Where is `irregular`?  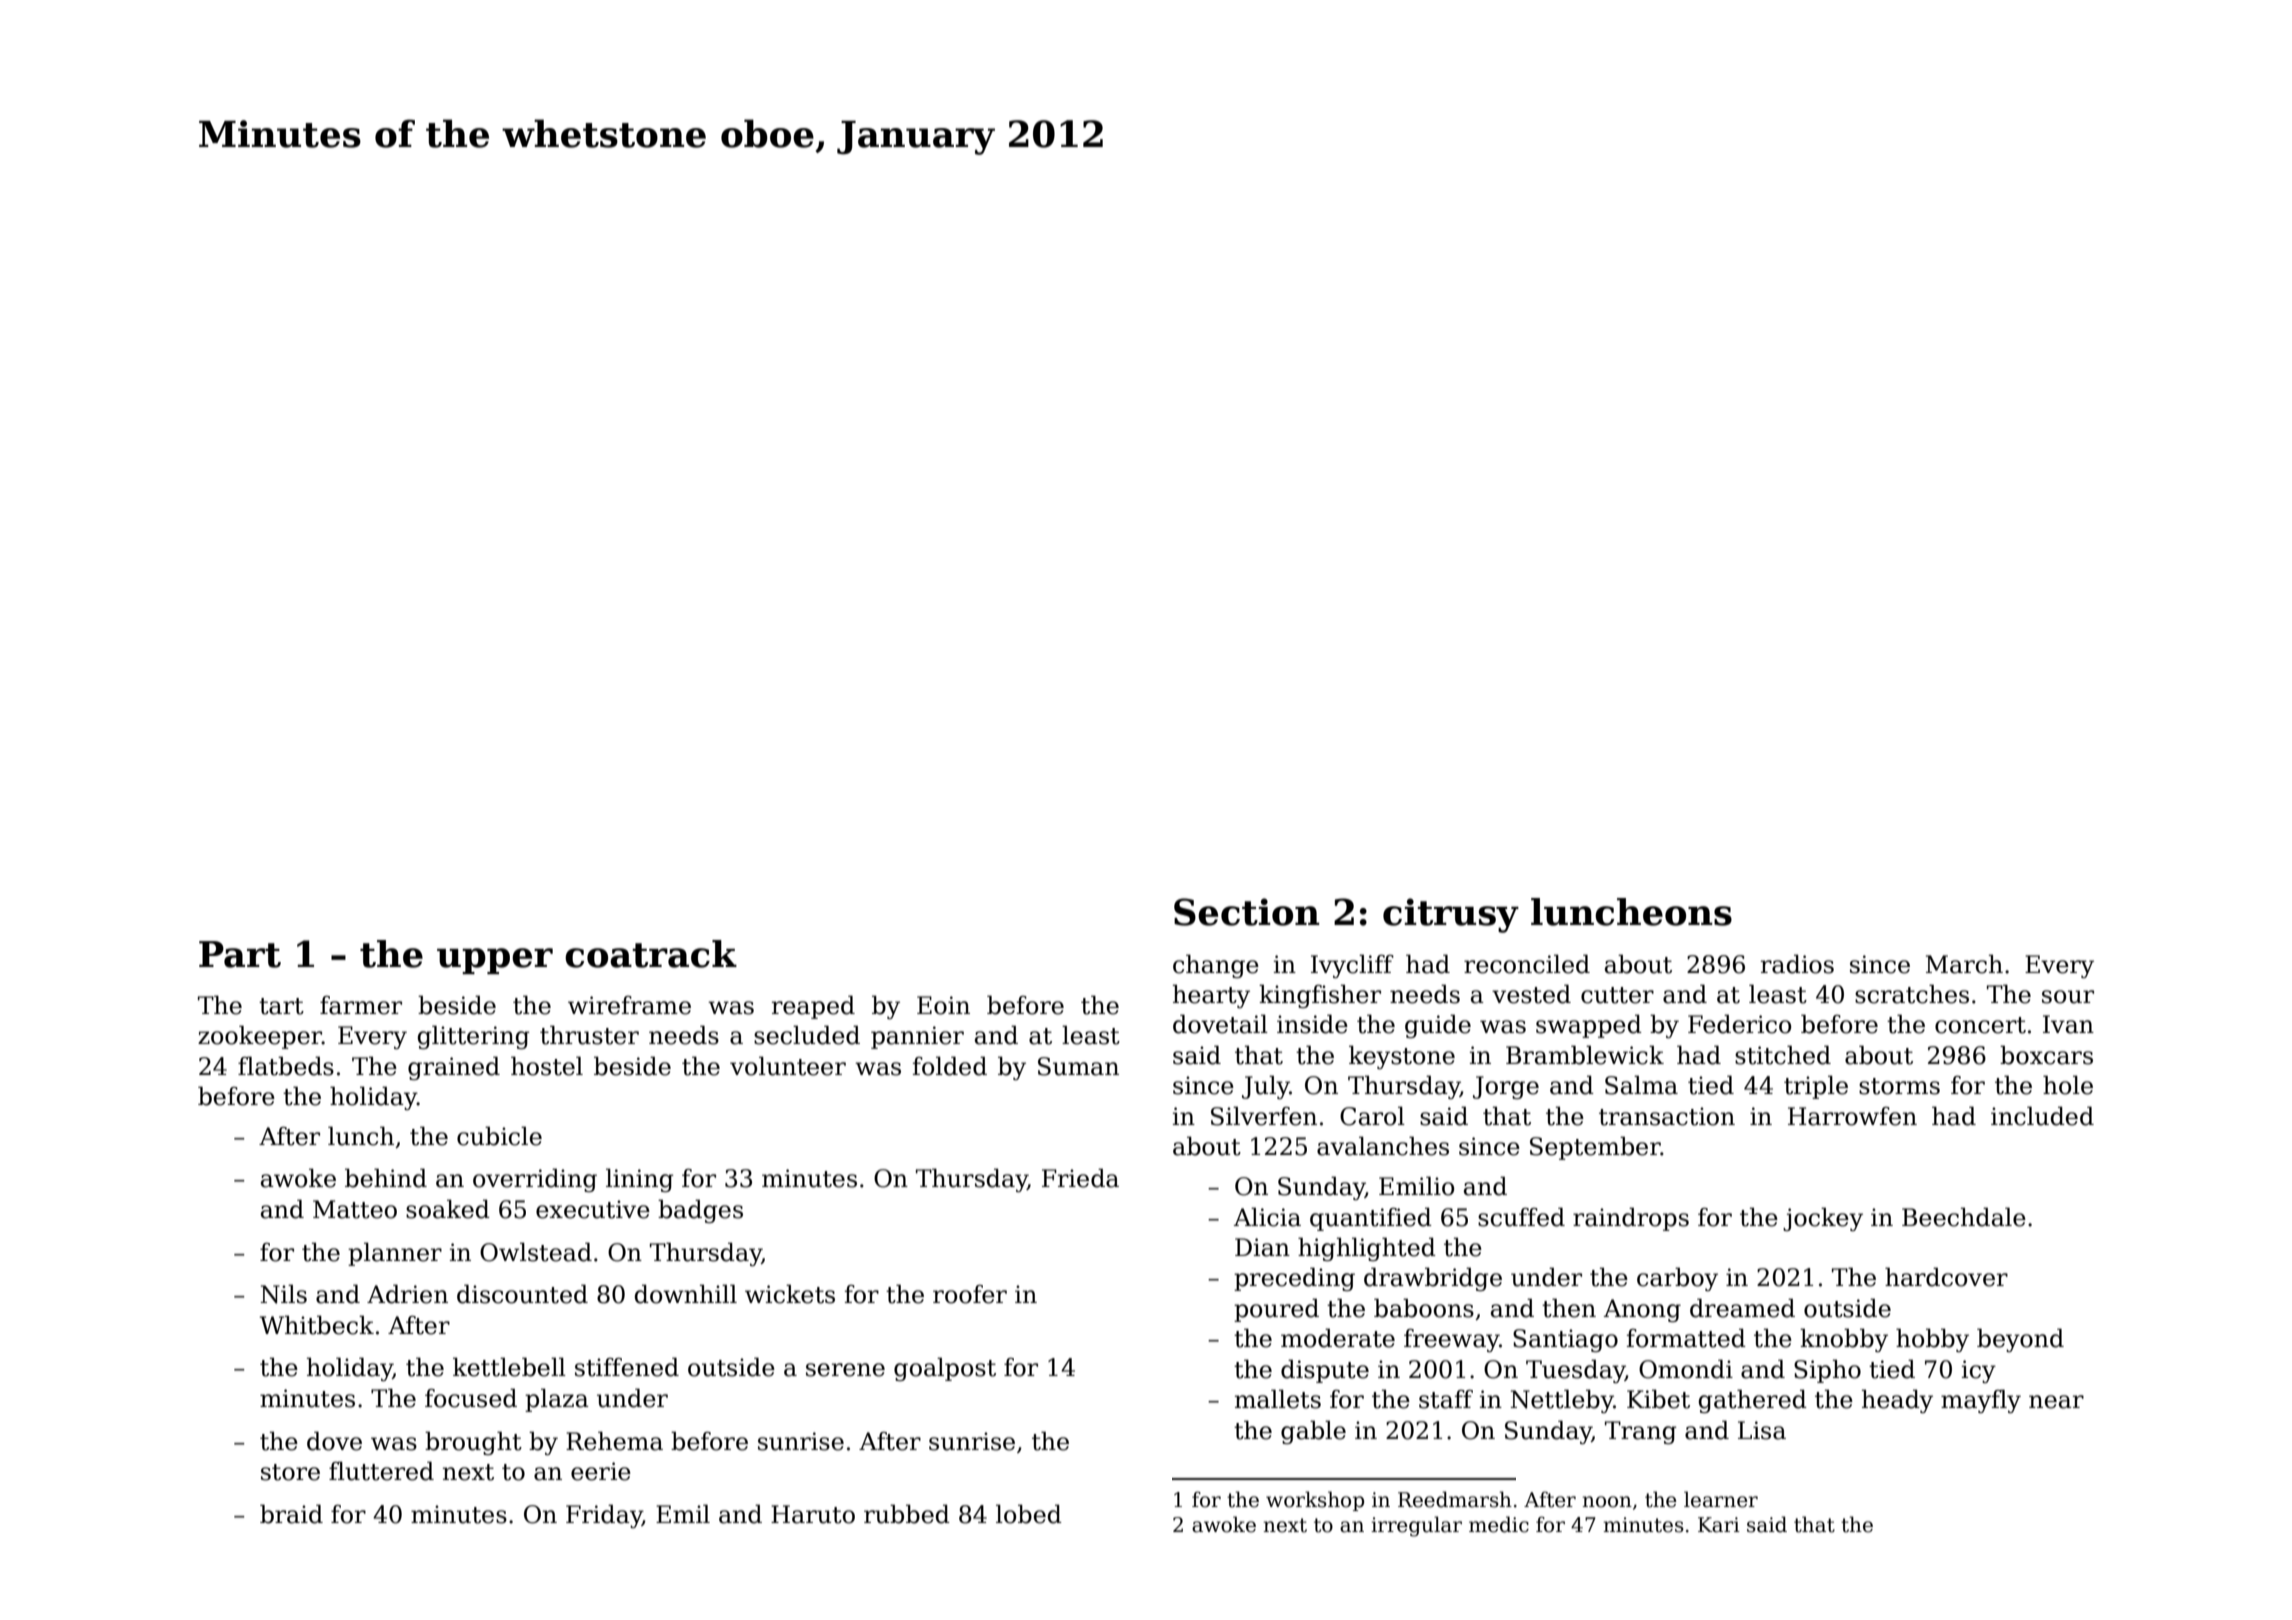 irregular is located at coordinates (1416, 1526).
